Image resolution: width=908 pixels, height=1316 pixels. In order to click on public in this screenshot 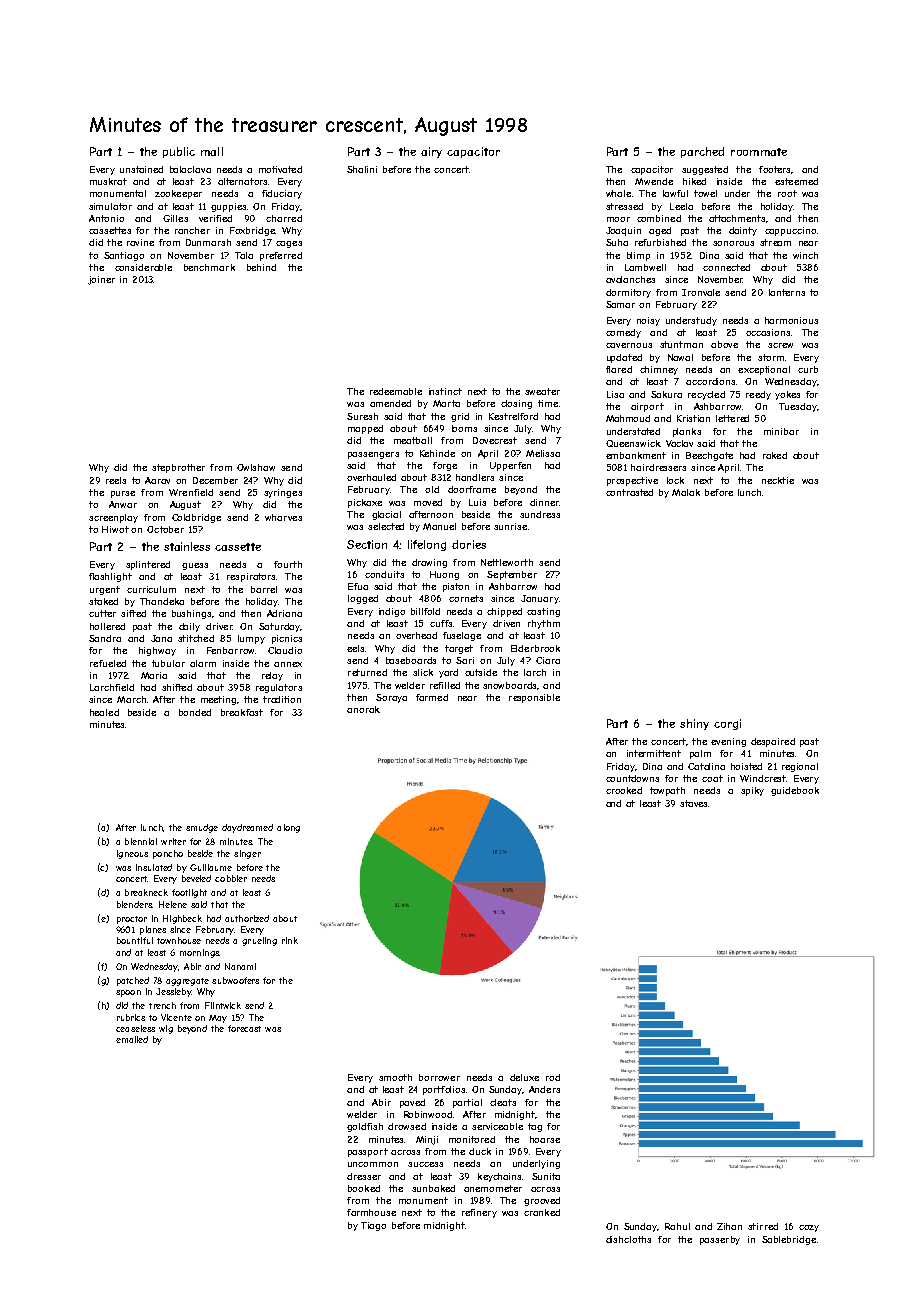, I will do `click(179, 152)`.
